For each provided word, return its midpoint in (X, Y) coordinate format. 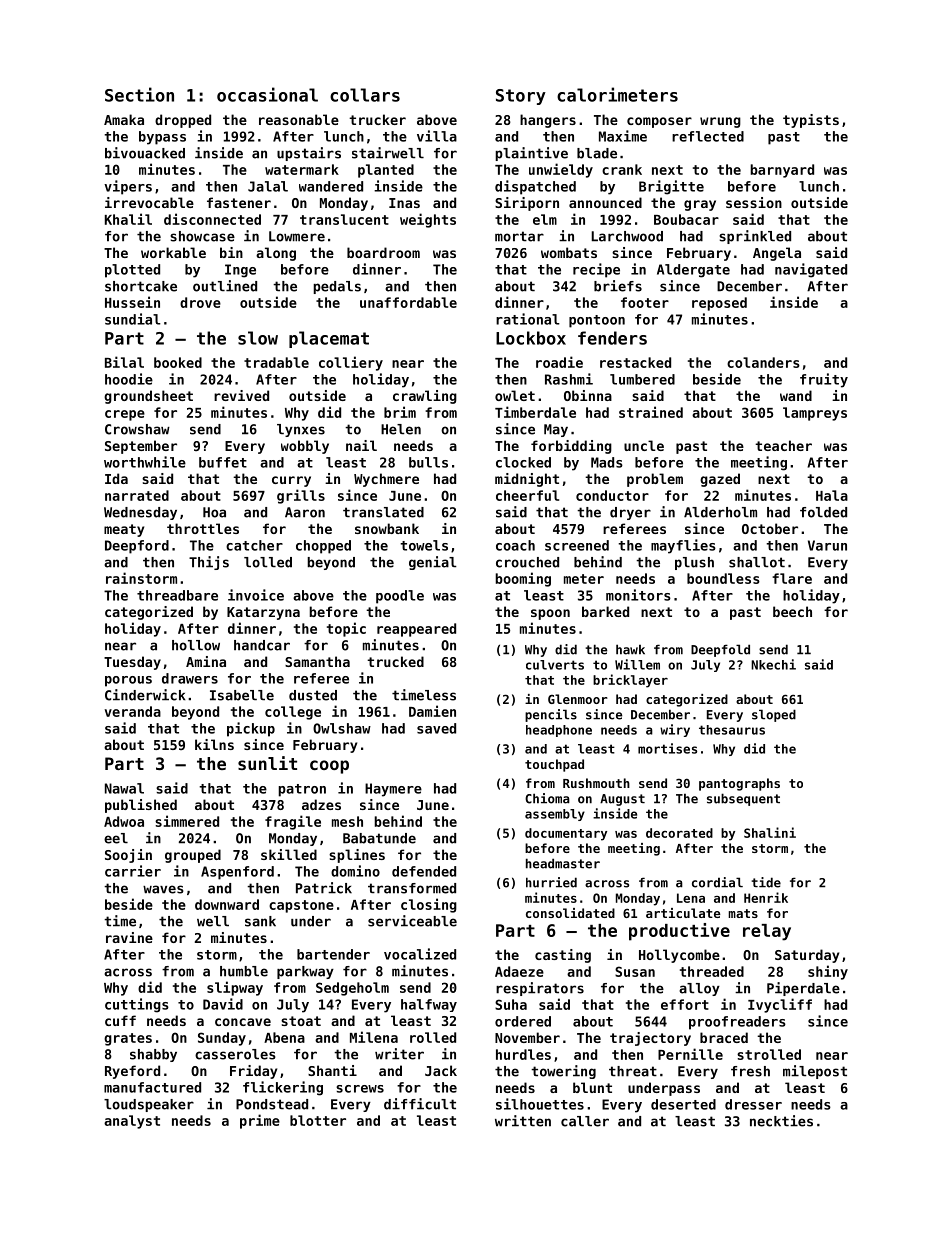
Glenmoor (578, 699)
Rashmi (569, 379)
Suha (511, 1004)
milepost (815, 1072)
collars (365, 95)
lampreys (815, 414)
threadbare (177, 595)
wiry (675, 730)
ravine (129, 937)
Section (139, 94)
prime (260, 1121)
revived (241, 395)
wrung (720, 122)
